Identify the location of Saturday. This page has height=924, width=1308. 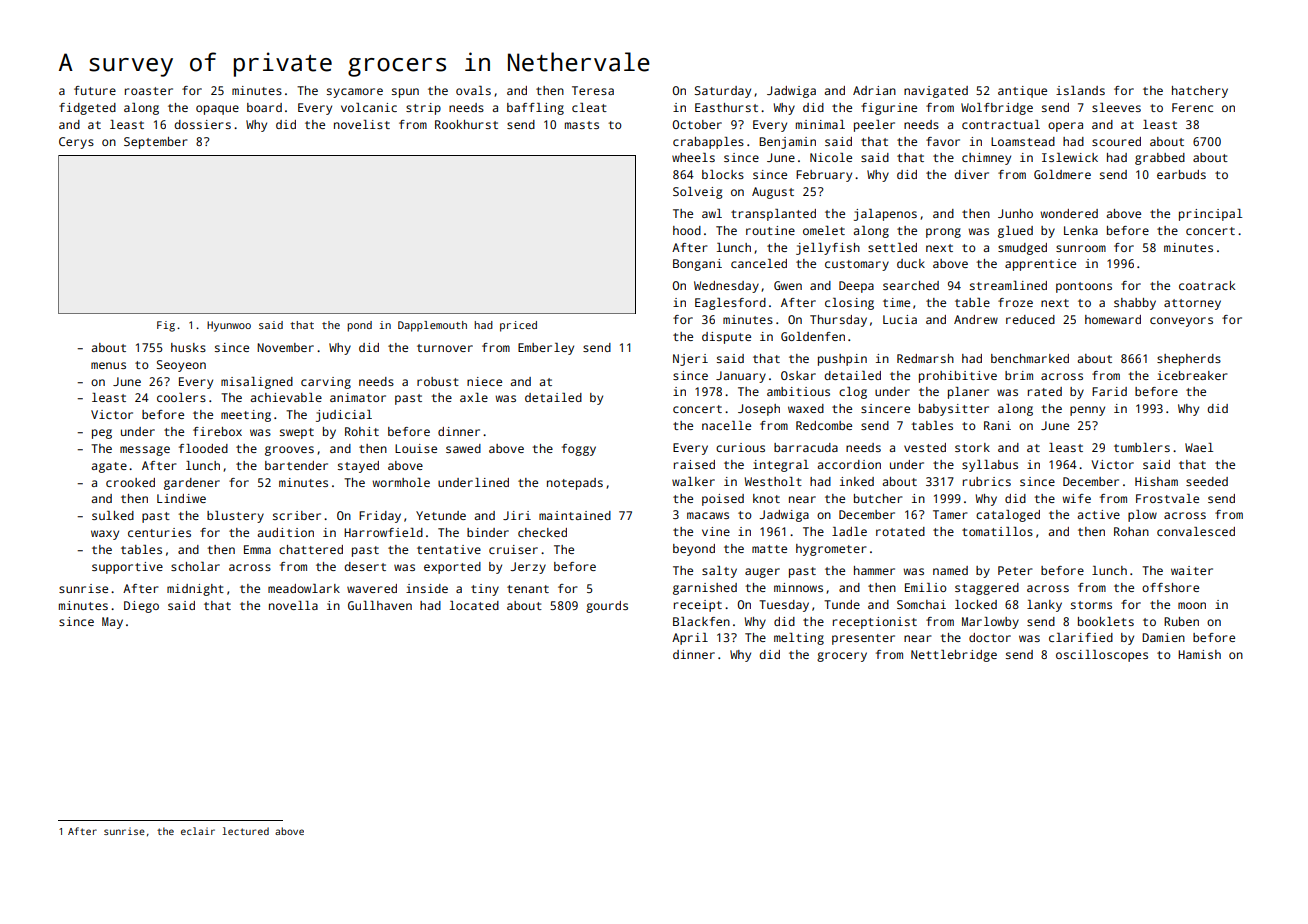
(723, 92).
